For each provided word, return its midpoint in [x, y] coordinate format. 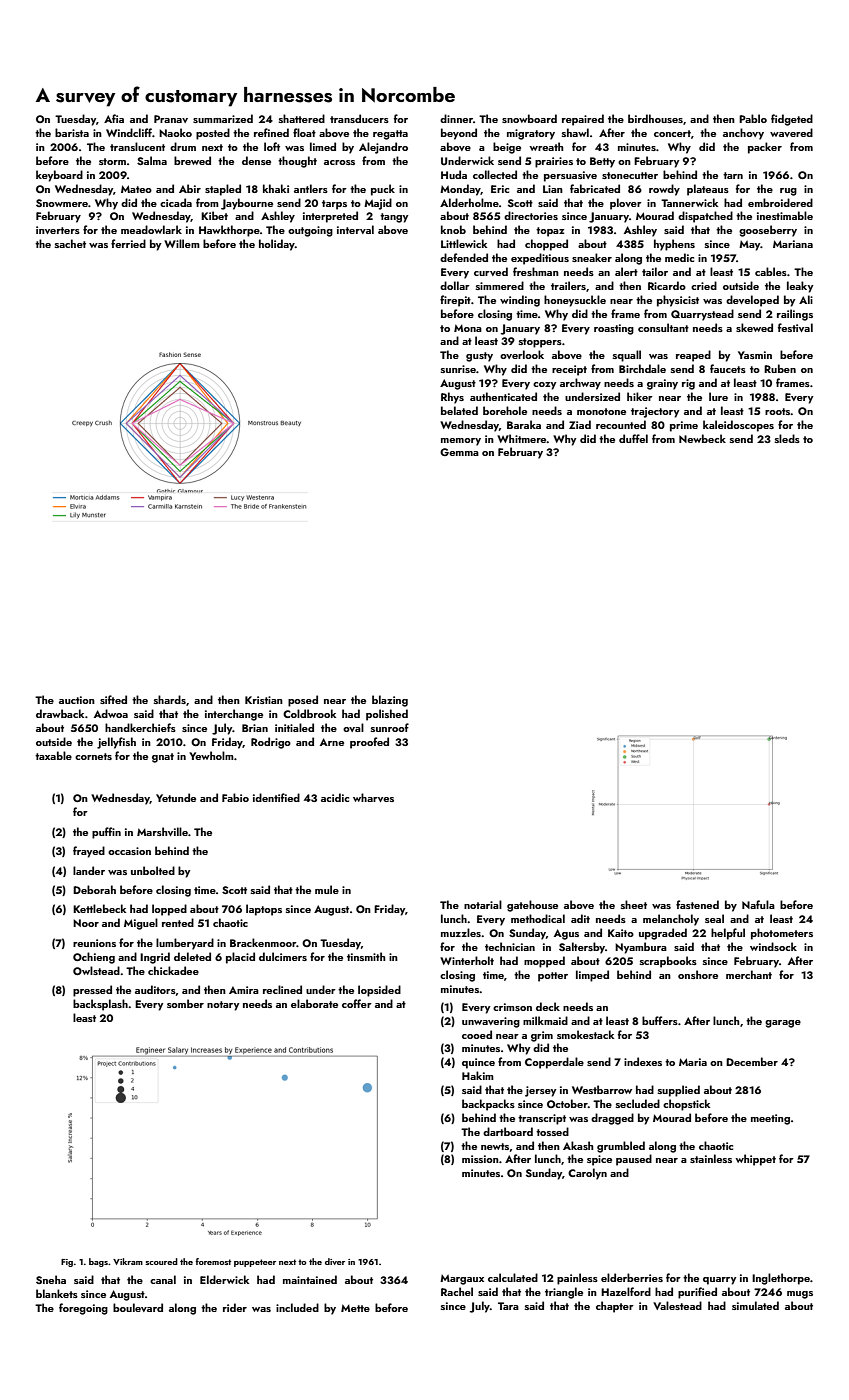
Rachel [457, 1291]
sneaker [592, 257]
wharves [373, 797]
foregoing [83, 1309]
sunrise [458, 369]
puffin [106, 833]
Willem [182, 243]
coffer [357, 1003]
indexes [643, 1061]
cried [704, 285]
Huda [454, 174]
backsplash [100, 1005]
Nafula [758, 904]
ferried [128, 243]
